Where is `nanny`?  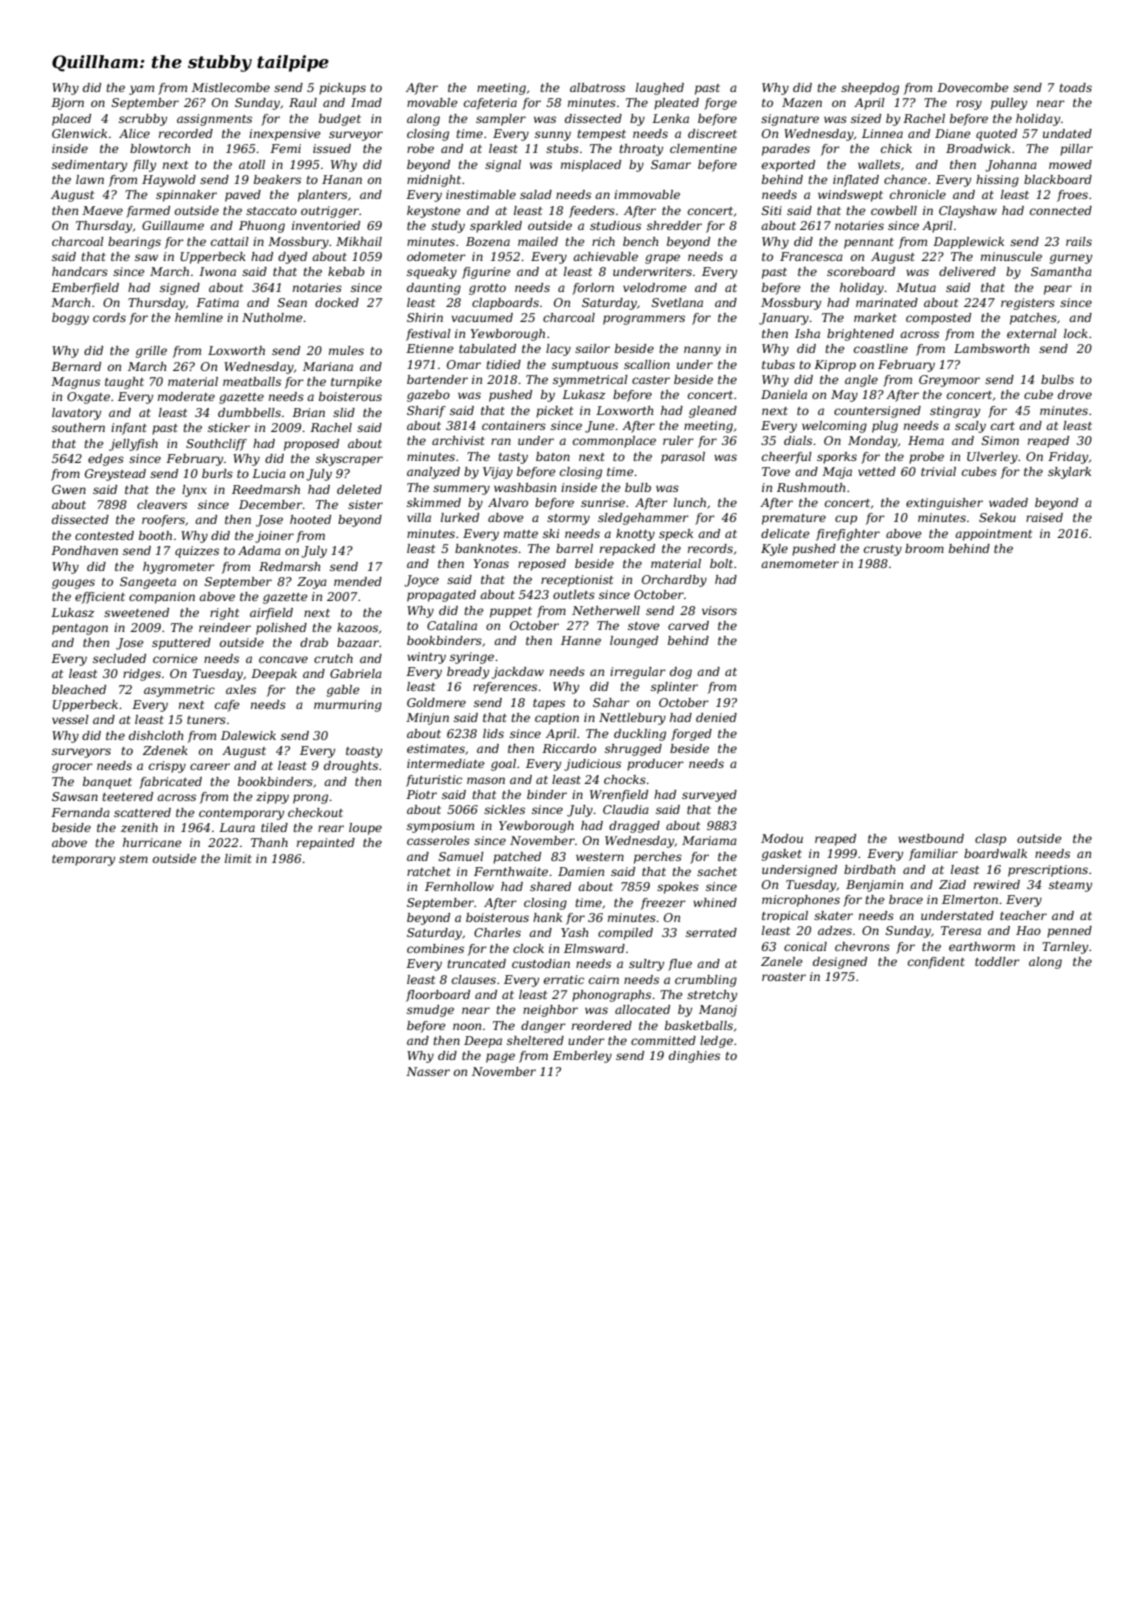 nanny is located at coordinates (702, 351).
